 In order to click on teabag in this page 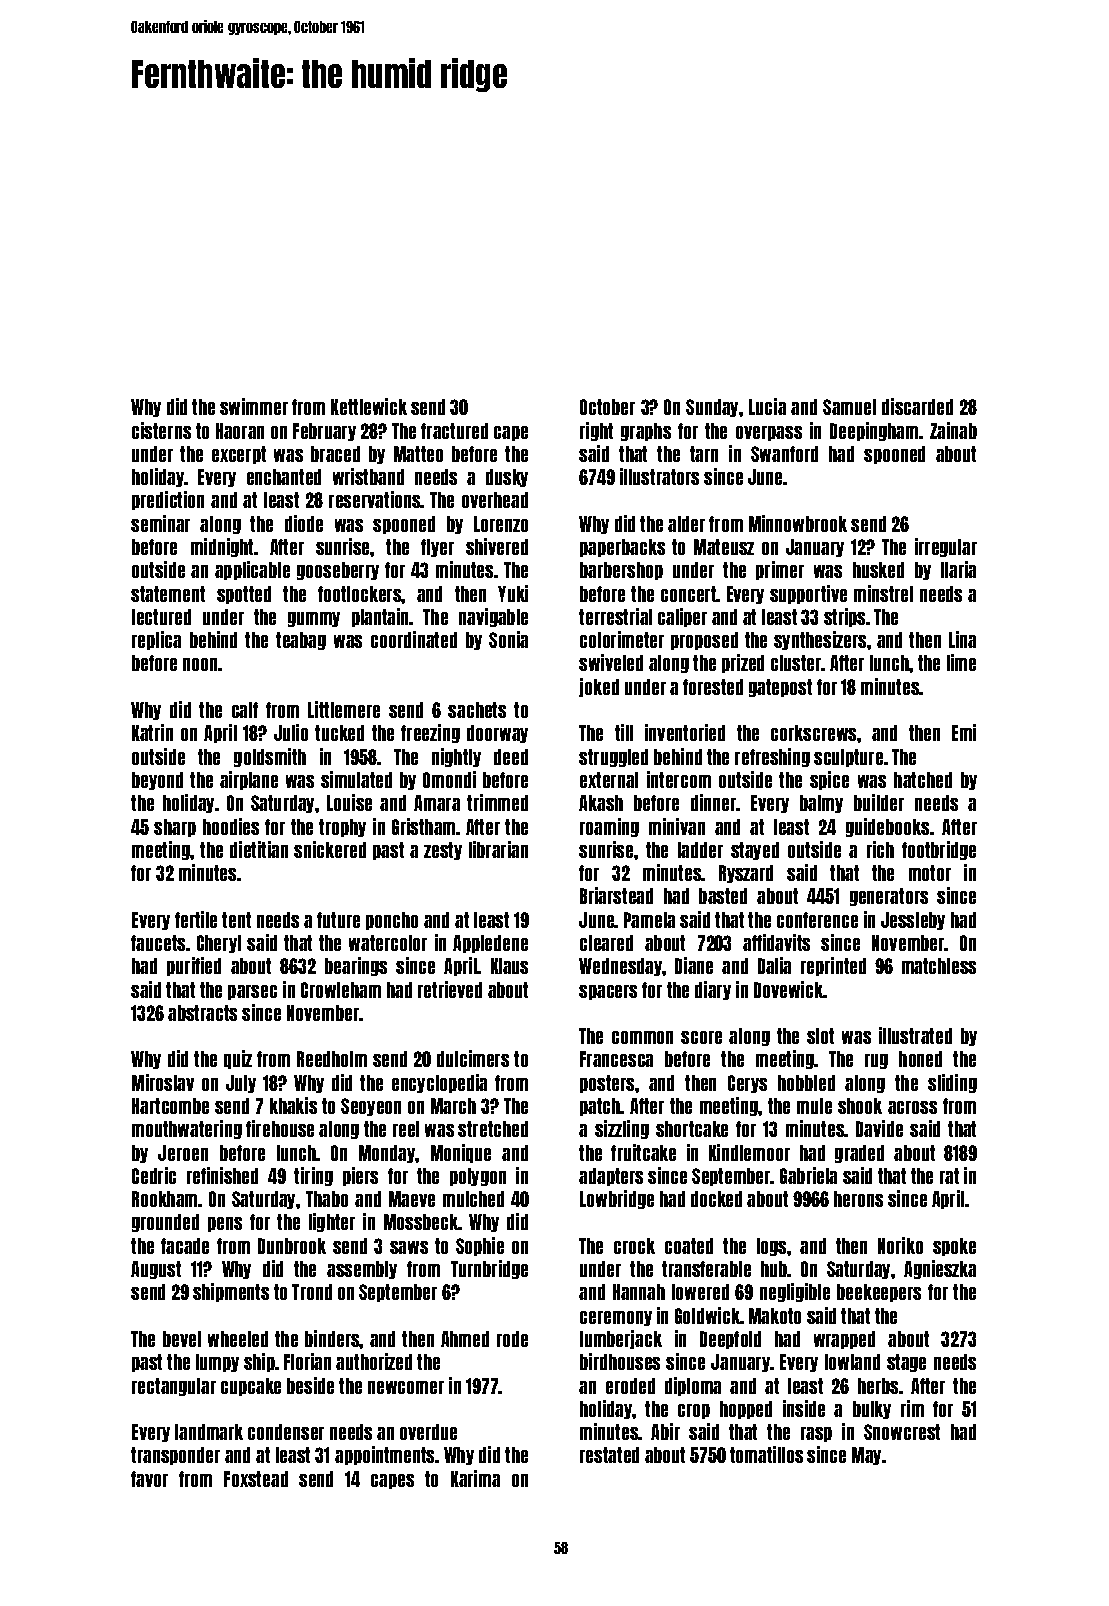, I will do `click(301, 641)`.
